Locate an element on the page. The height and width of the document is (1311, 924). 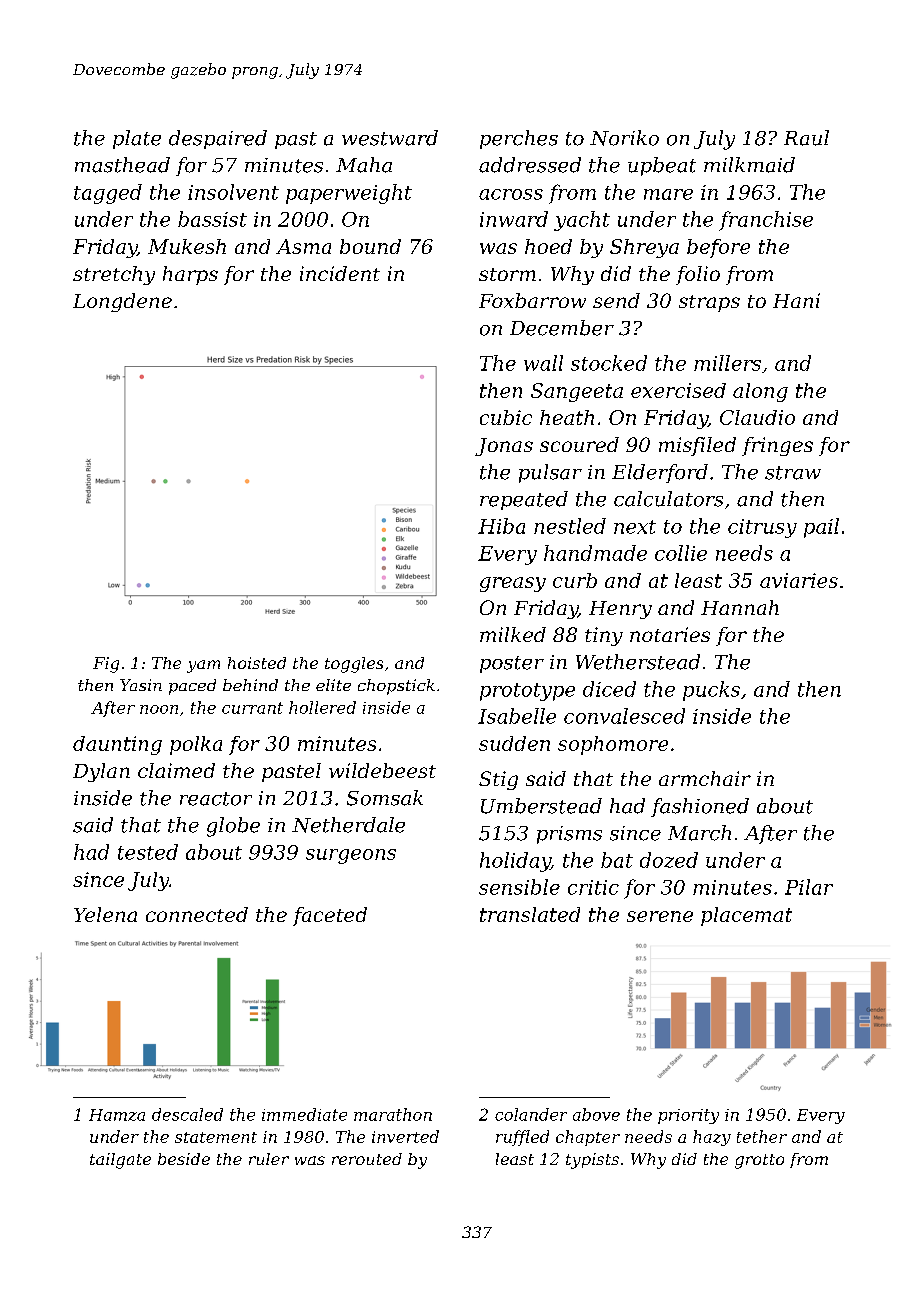
critic is located at coordinates (593, 887).
